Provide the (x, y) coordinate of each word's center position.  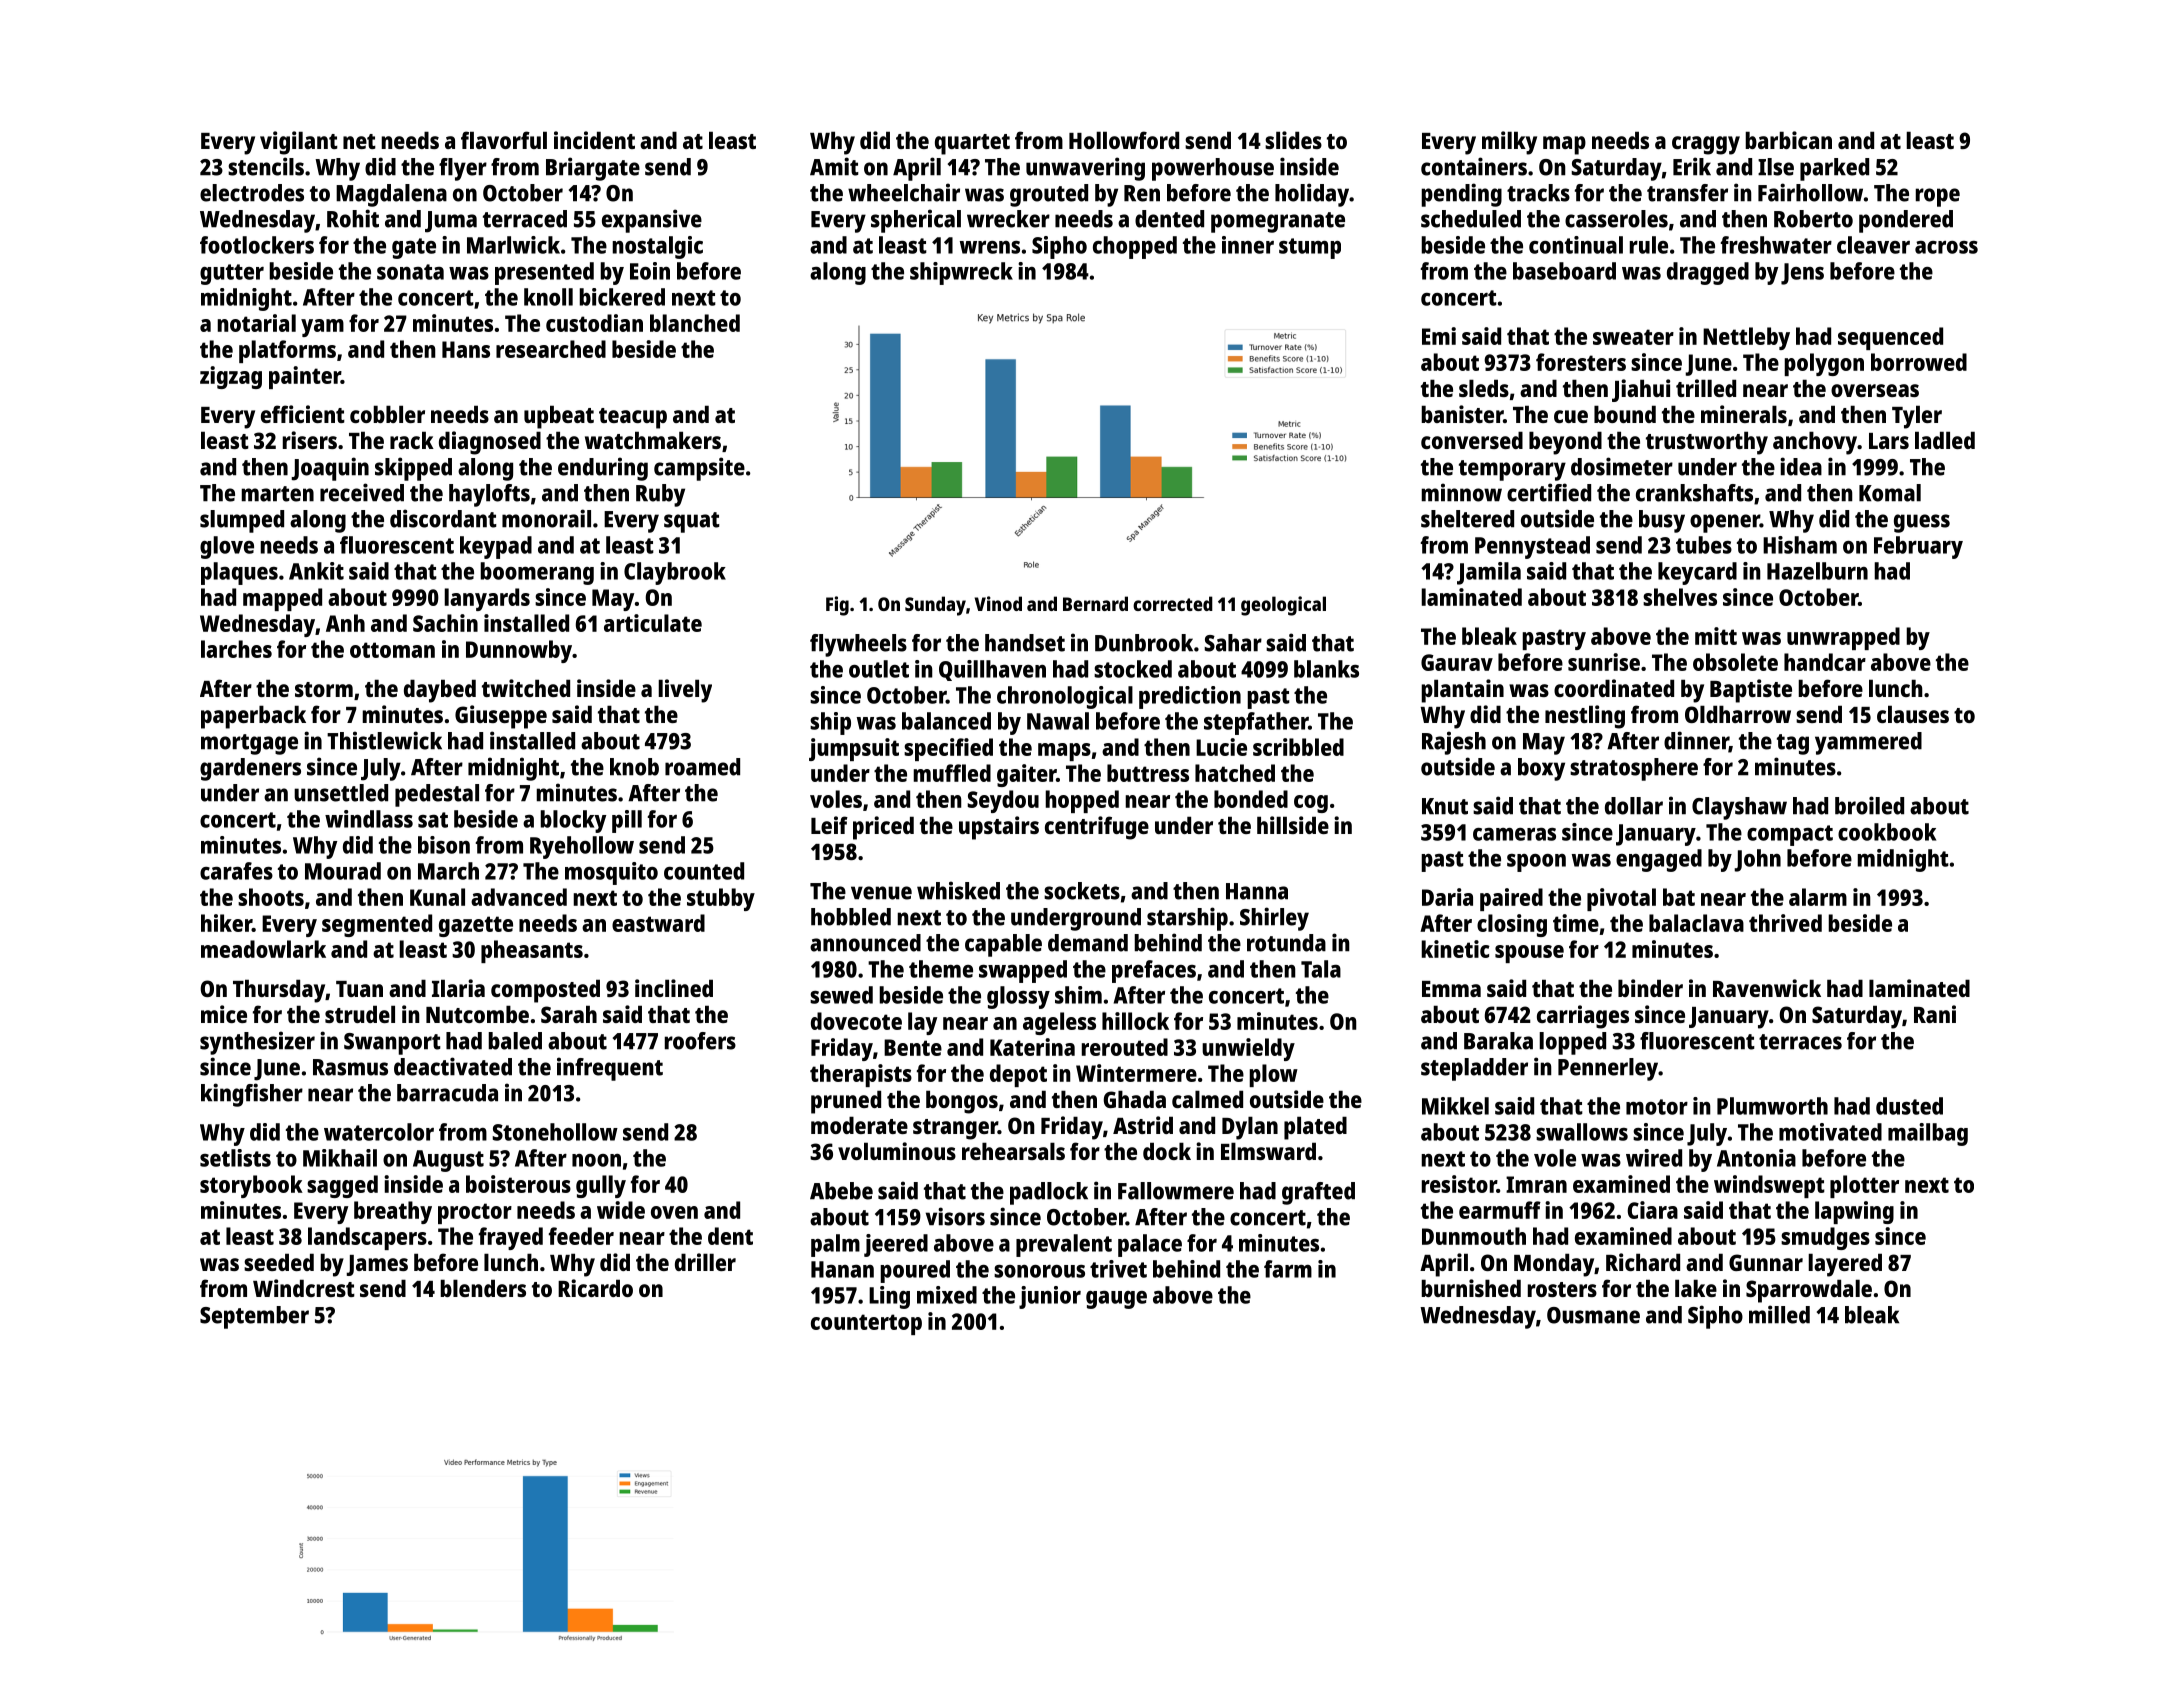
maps (1064, 752)
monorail (546, 518)
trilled (1706, 388)
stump (1310, 248)
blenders (483, 1288)
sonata (410, 272)
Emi (1439, 336)
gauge (1116, 1300)
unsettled (341, 793)
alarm (1818, 897)
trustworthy (1707, 443)
